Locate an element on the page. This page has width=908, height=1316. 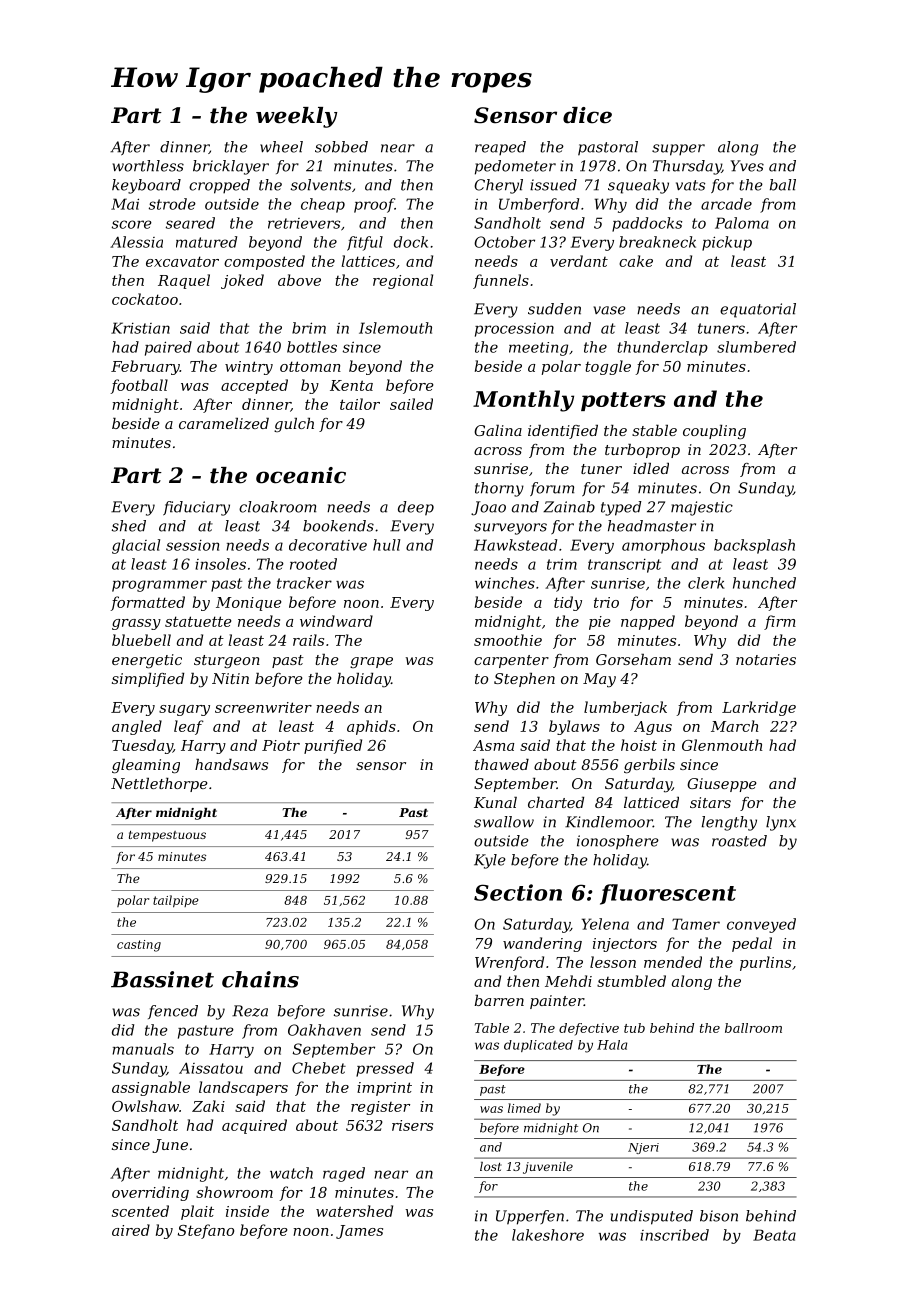
June is located at coordinates (170, 1146).
